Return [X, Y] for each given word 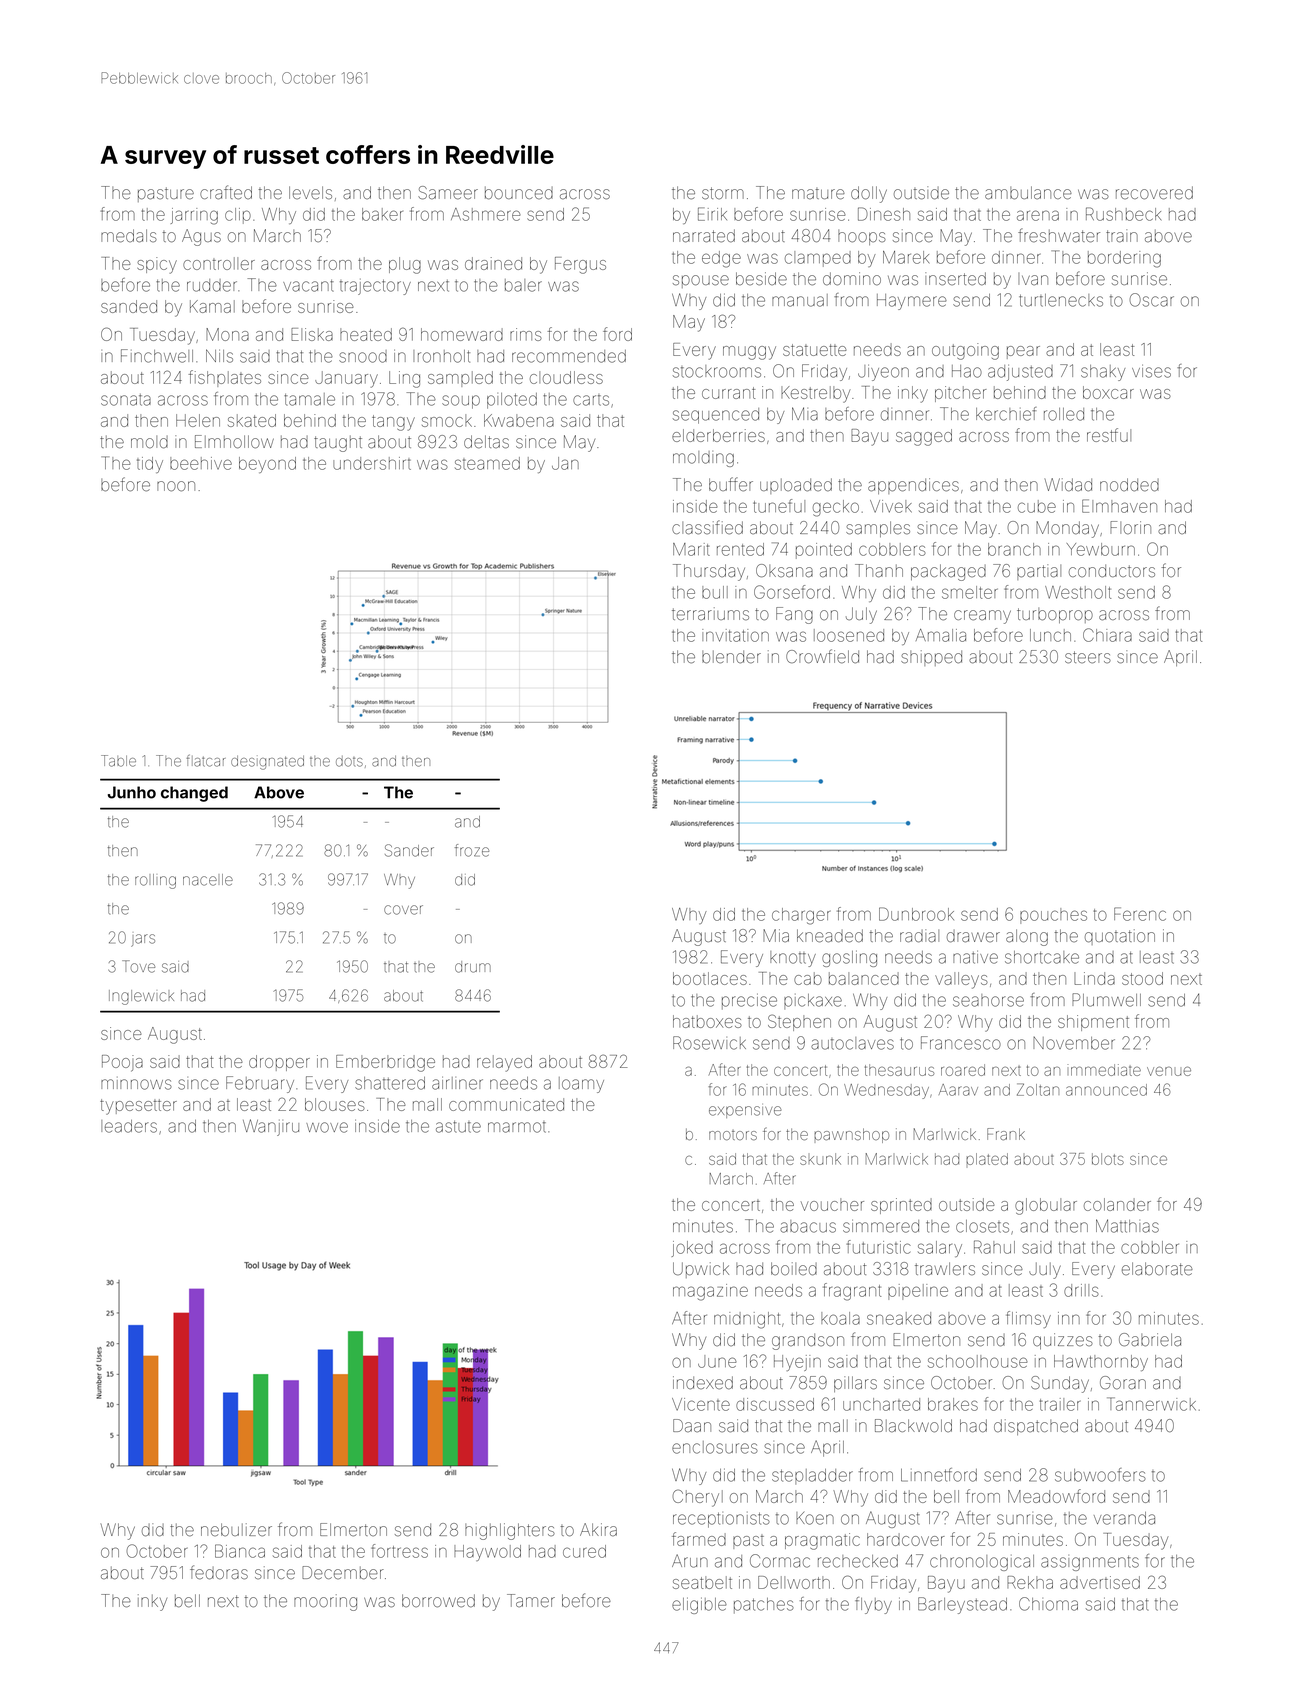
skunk [820, 1159]
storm [723, 193]
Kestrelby [815, 394]
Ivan [1033, 279]
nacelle [208, 880]
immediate [1106, 1070]
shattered [390, 1083]
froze [472, 850]
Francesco [961, 1043]
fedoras [219, 1572]
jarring [194, 216]
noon [176, 486]
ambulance [1028, 193]
